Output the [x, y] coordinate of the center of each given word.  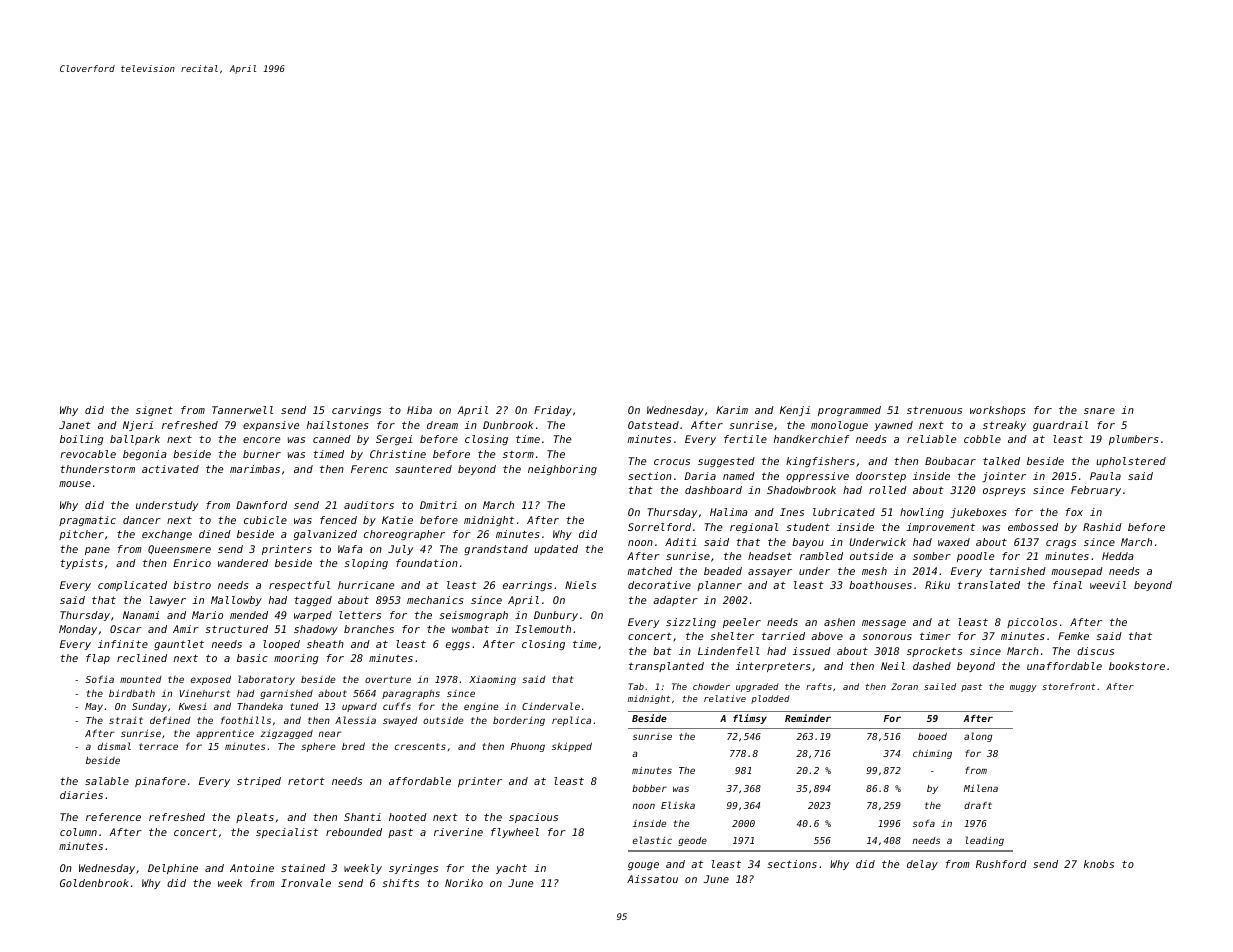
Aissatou [652, 879]
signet [154, 411]
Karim [732, 410]
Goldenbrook [94, 883]
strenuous [934, 410]
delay [922, 865]
